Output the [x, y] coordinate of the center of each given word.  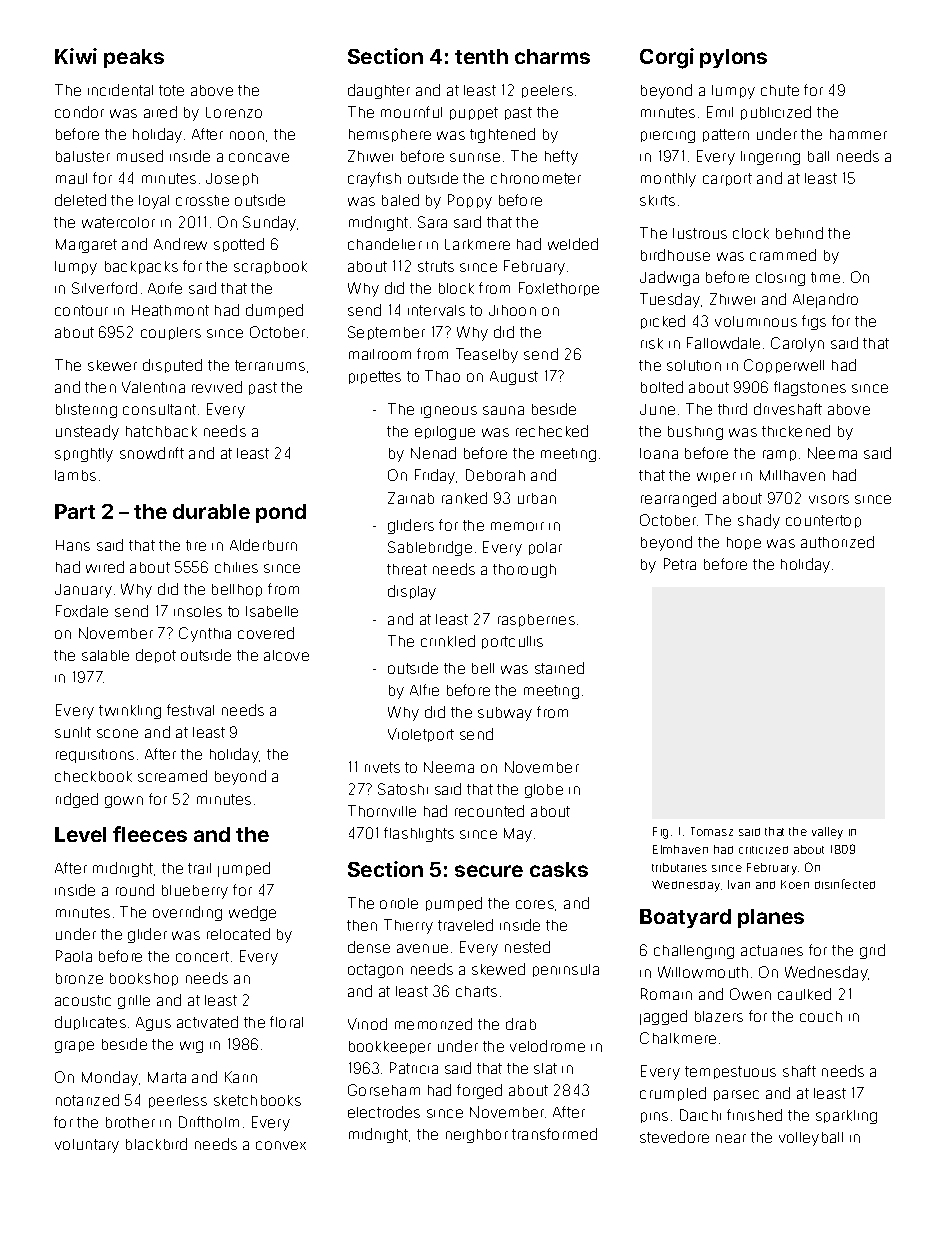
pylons [733, 58]
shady [759, 521]
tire [196, 545]
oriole [399, 903]
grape [74, 1047]
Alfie [424, 690]
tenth [481, 56]
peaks [134, 58]
